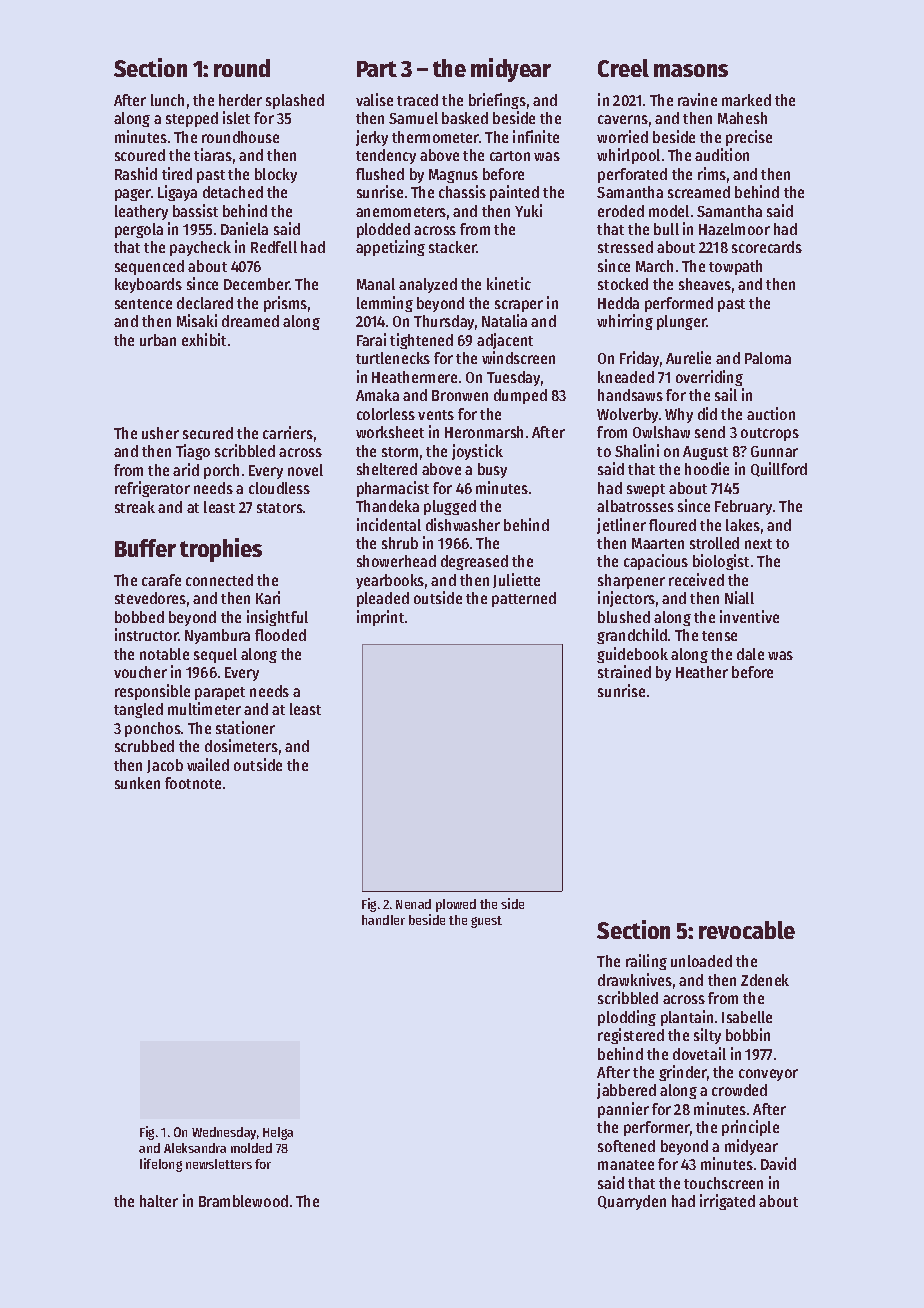 Image resolution: width=924 pixels, height=1308 pixels. What do you see at coordinates (245, 727) in the page?
I see `stationer` at bounding box center [245, 727].
